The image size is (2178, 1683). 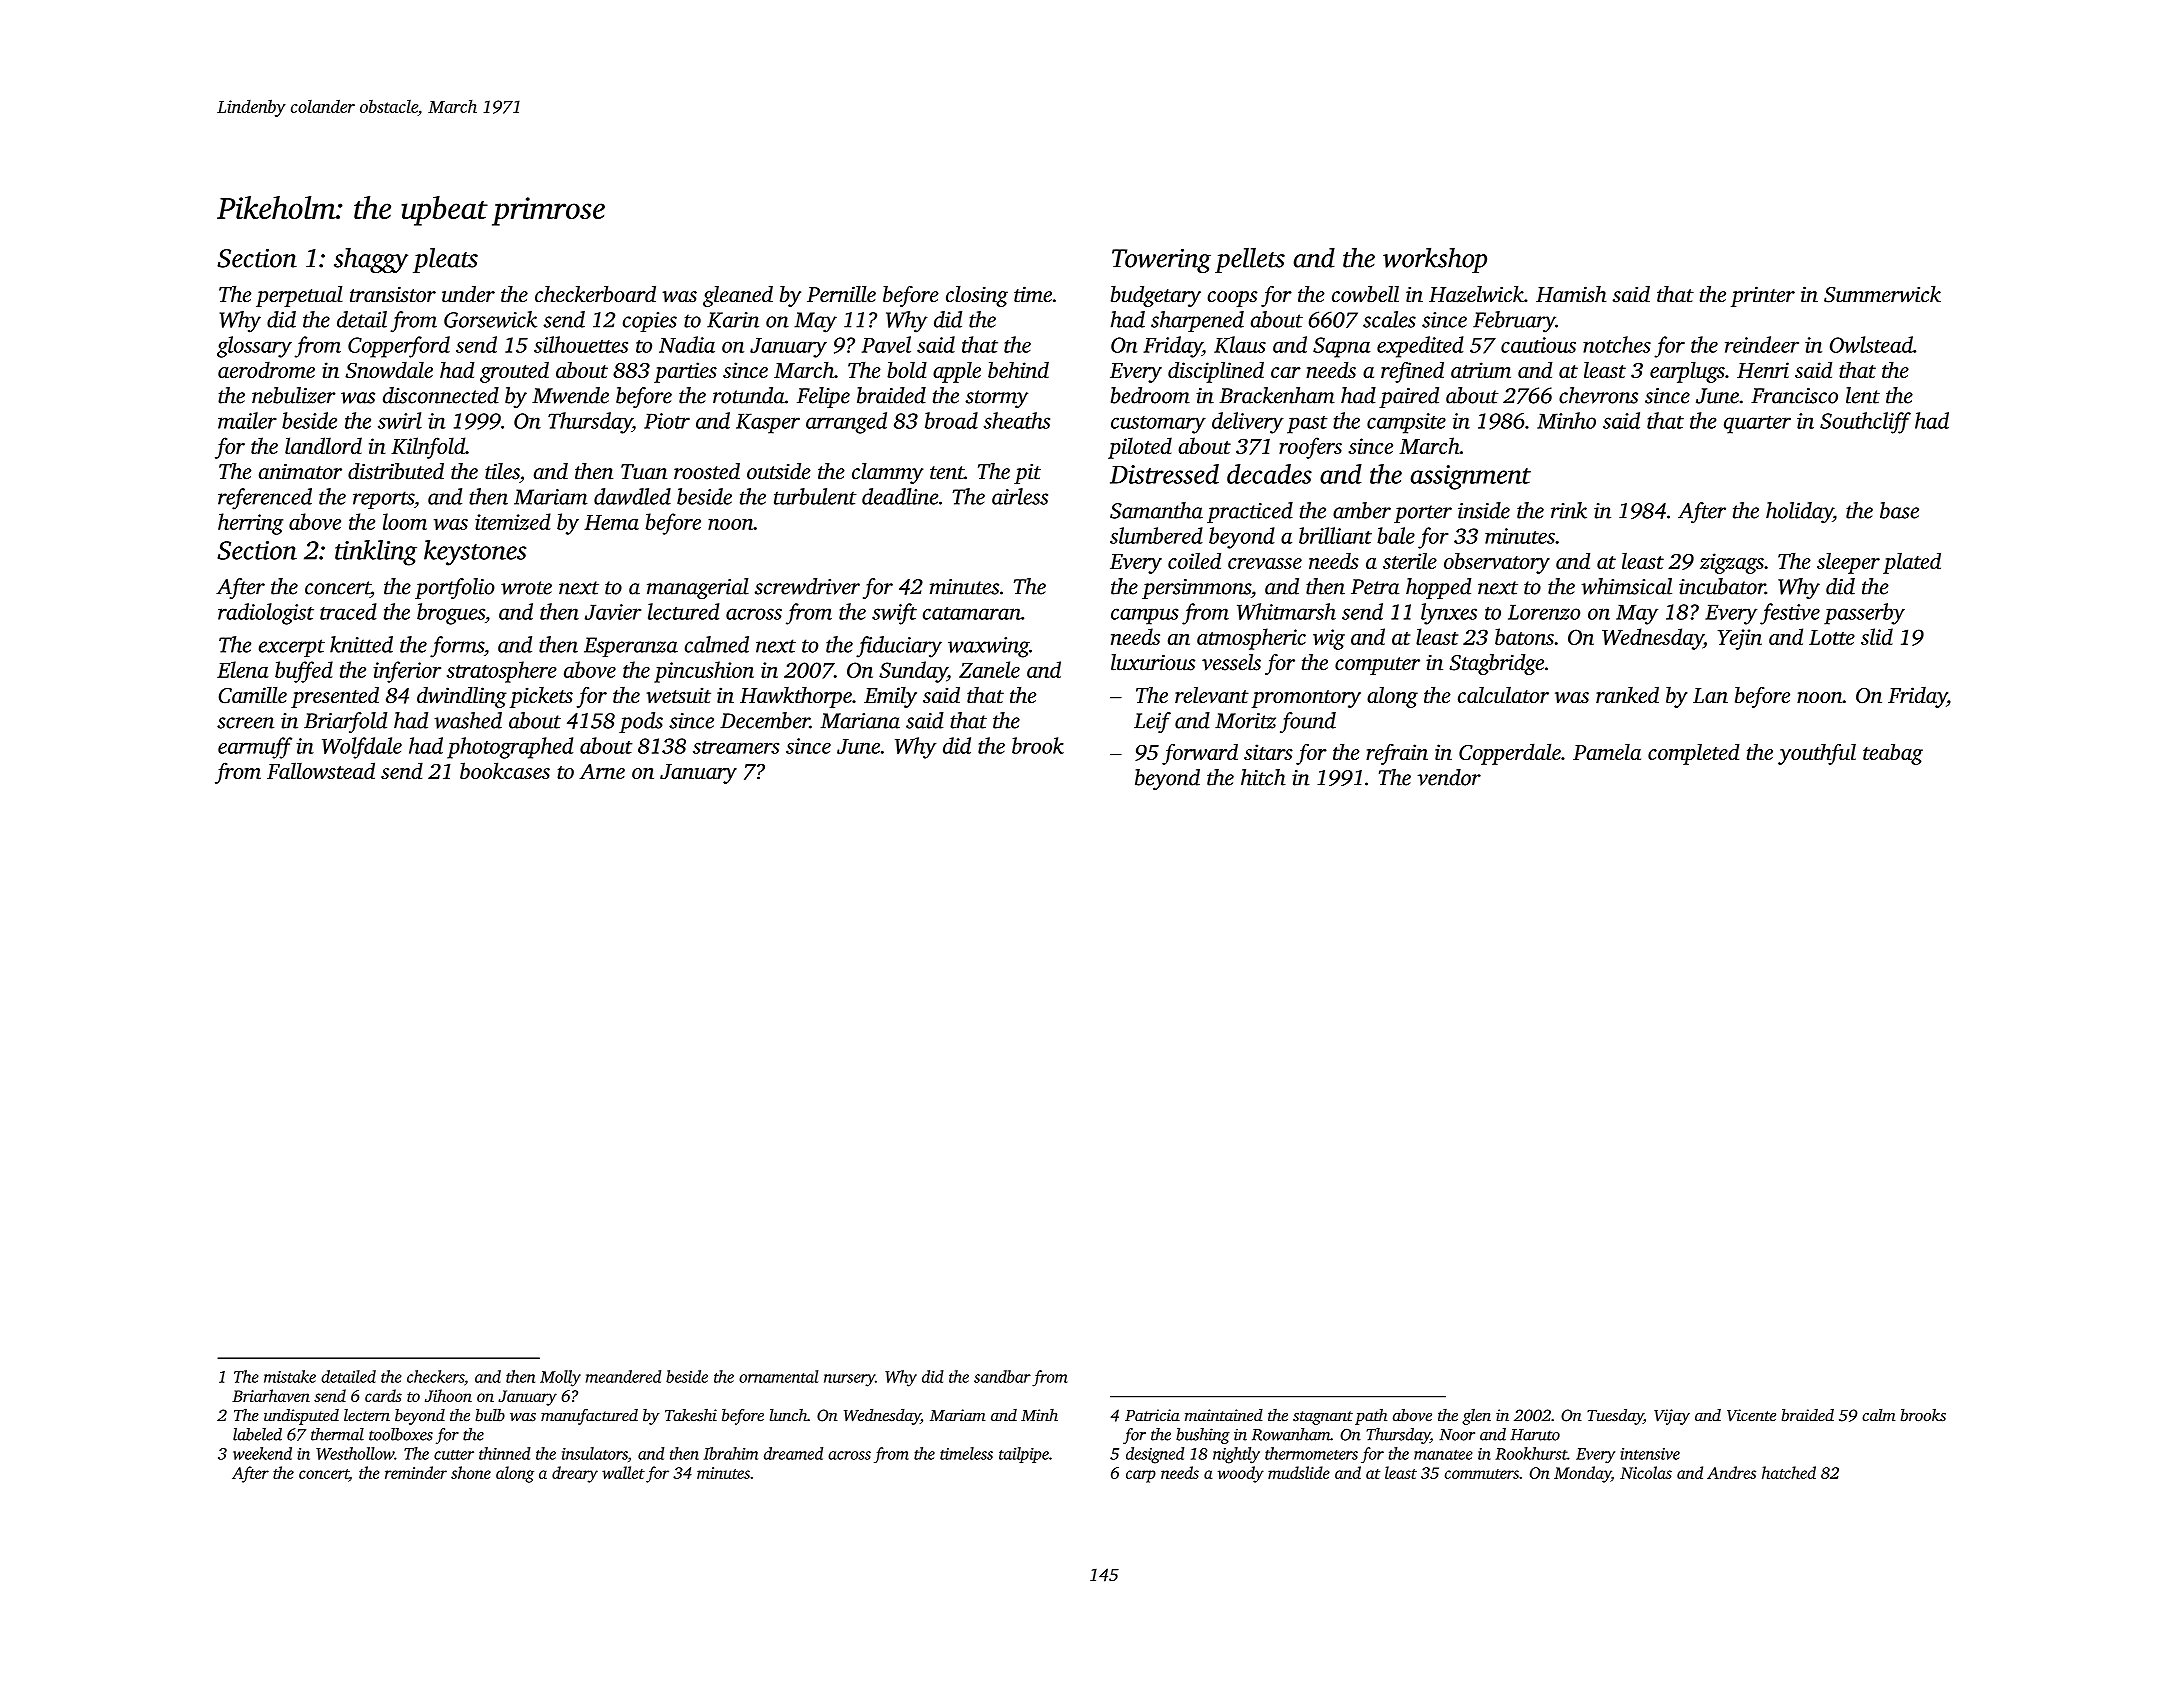 I want to click on sandbar, so click(x=1002, y=1376).
